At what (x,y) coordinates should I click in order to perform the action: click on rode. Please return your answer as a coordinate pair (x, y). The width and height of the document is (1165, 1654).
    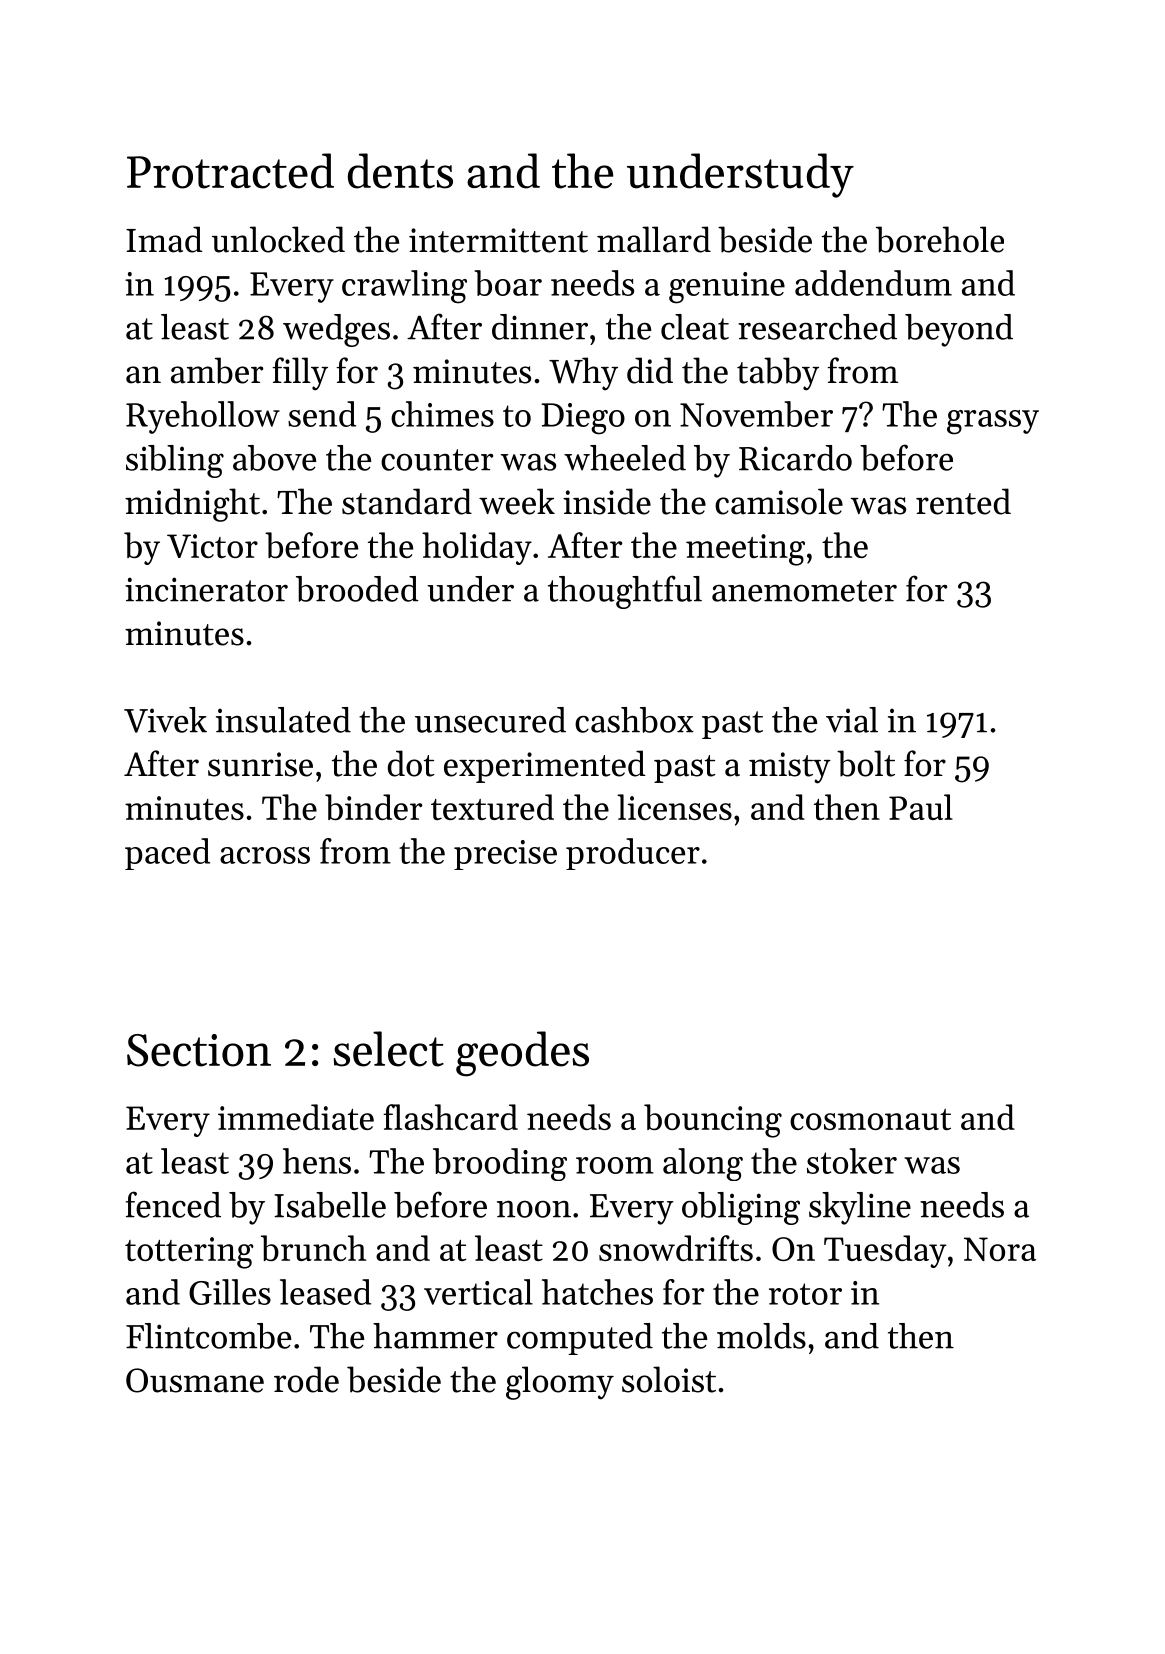
    Looking at the image, I should click on (306, 1379).
